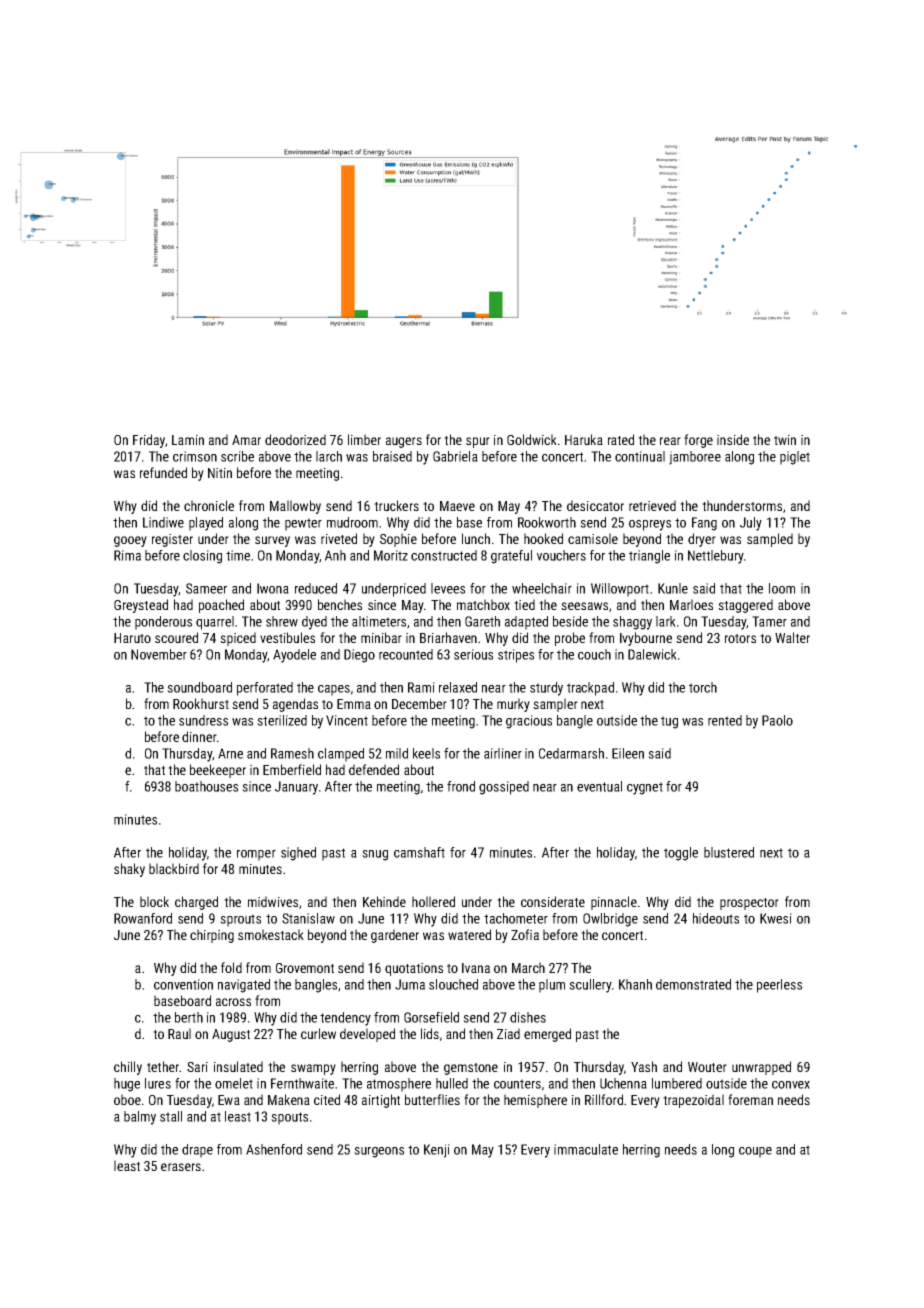 The width and height of the screenshot is (924, 1308). I want to click on immaculate, so click(586, 1149).
